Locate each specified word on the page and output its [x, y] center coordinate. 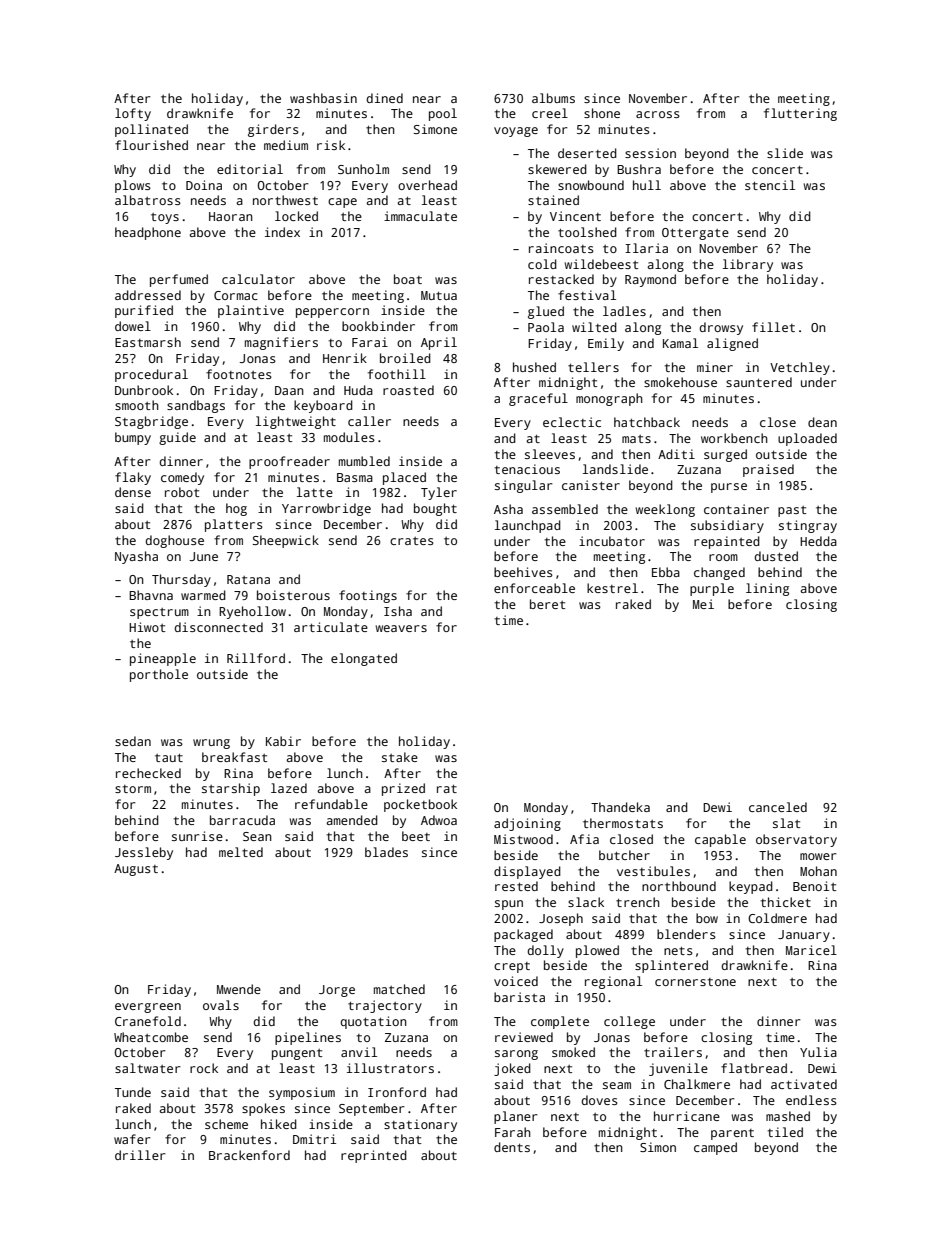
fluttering [800, 114]
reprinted [374, 1156]
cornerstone [695, 982]
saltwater [148, 1068]
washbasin [323, 98]
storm [133, 789]
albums [553, 98]
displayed [527, 872]
